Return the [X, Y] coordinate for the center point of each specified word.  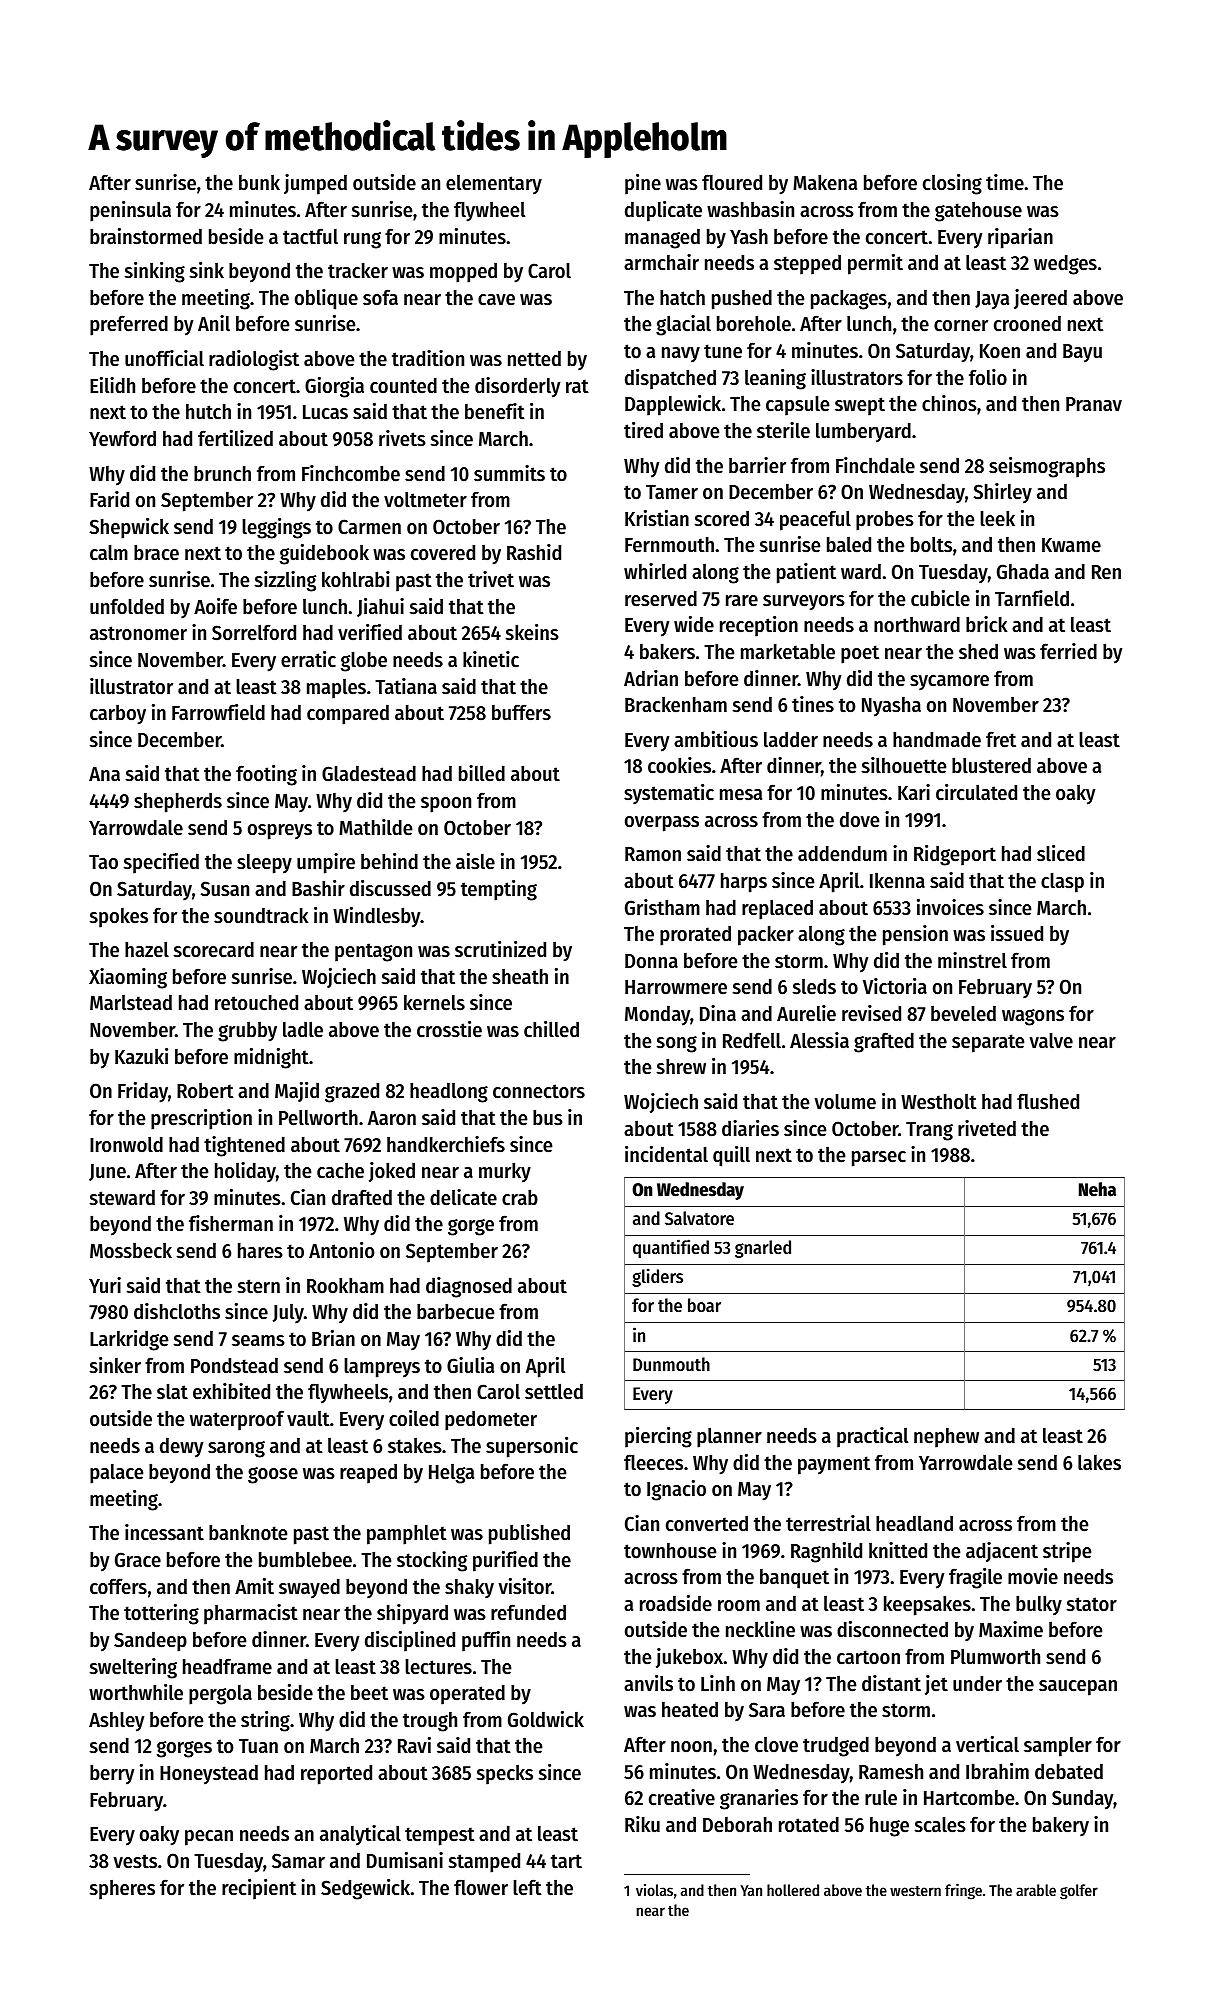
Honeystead [209, 1775]
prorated [695, 936]
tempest [440, 1836]
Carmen [369, 527]
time [1005, 182]
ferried [1068, 651]
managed [662, 239]
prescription [201, 1119]
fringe [963, 1892]
